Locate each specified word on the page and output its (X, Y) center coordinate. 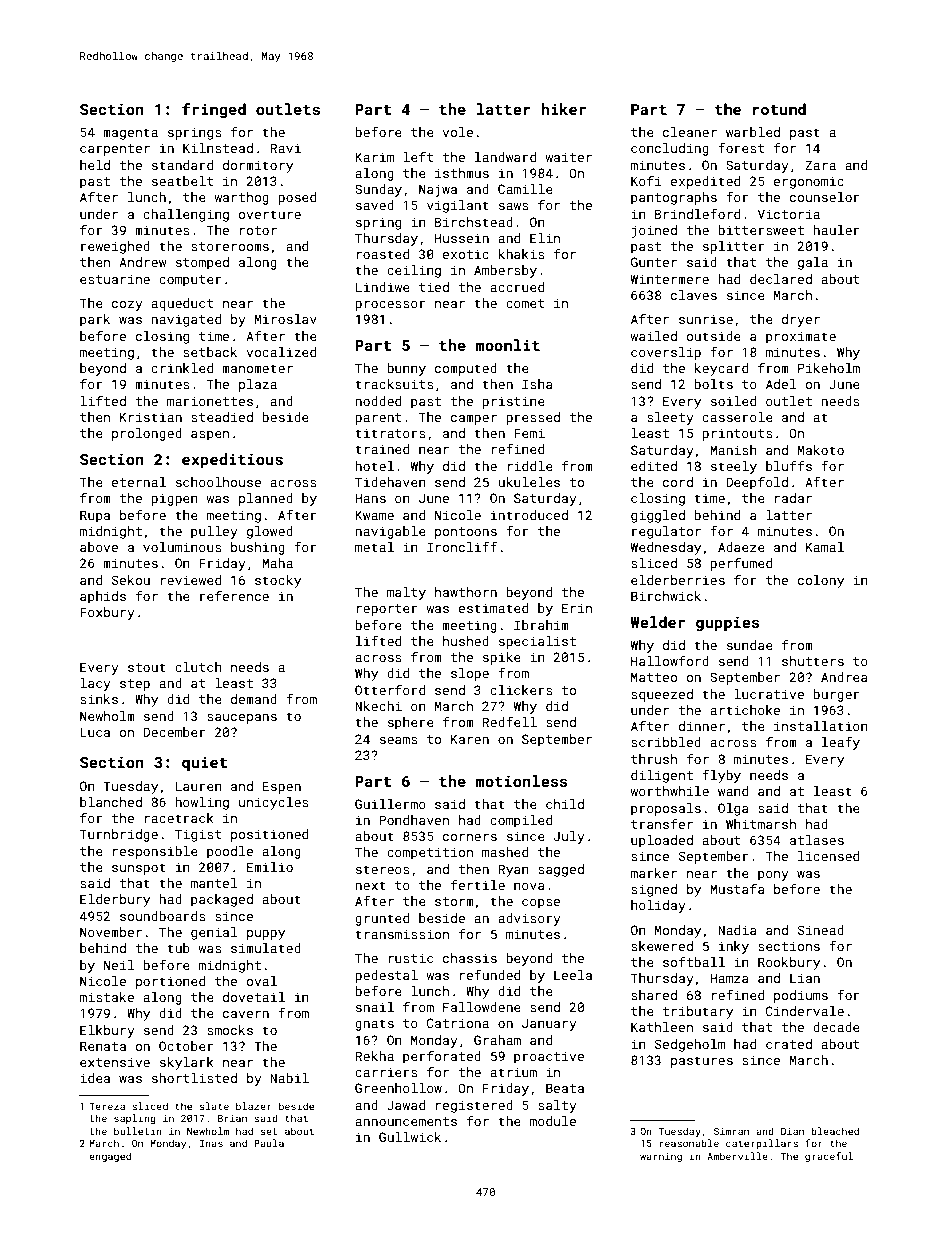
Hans (370, 498)
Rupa (95, 516)
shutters (813, 661)
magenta (130, 134)
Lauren (199, 786)
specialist (537, 642)
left (418, 157)
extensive (115, 1062)
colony (821, 581)
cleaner (690, 132)
